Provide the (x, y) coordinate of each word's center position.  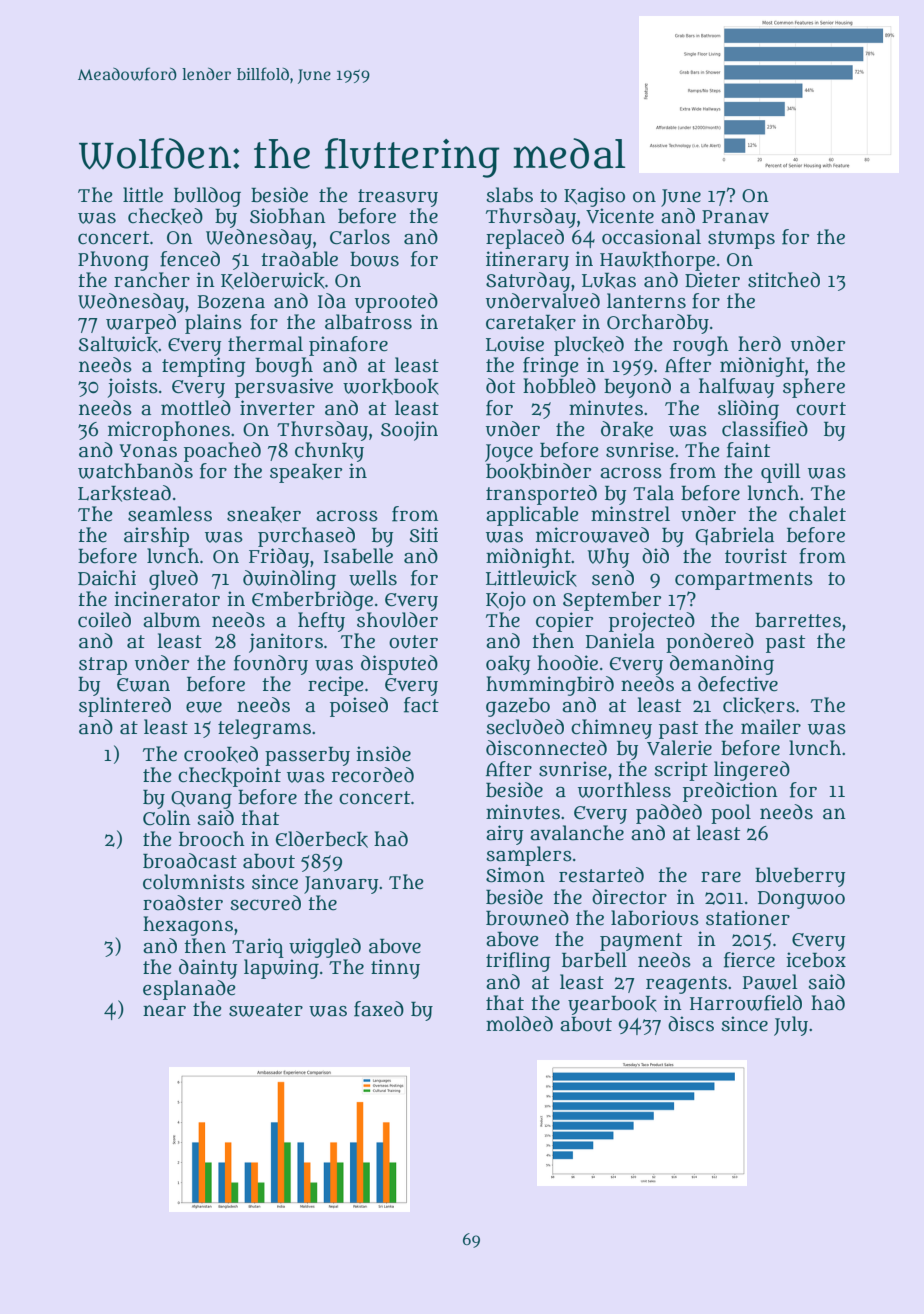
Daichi (107, 578)
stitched (784, 280)
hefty (321, 622)
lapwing (281, 969)
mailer (771, 727)
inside (383, 754)
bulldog (207, 197)
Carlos (360, 237)
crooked (221, 754)
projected (652, 622)
